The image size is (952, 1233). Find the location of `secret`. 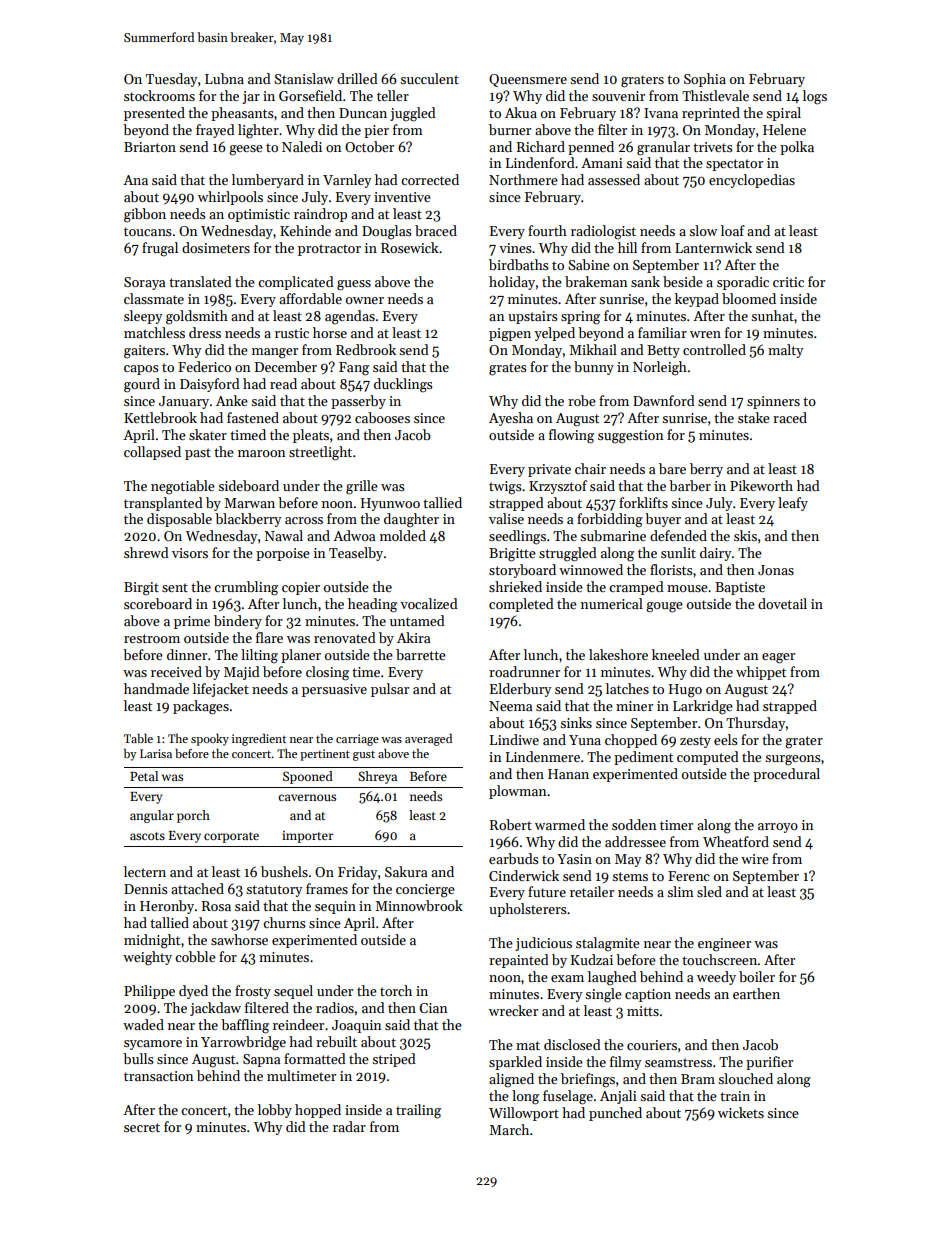

secret is located at coordinates (142, 1127).
